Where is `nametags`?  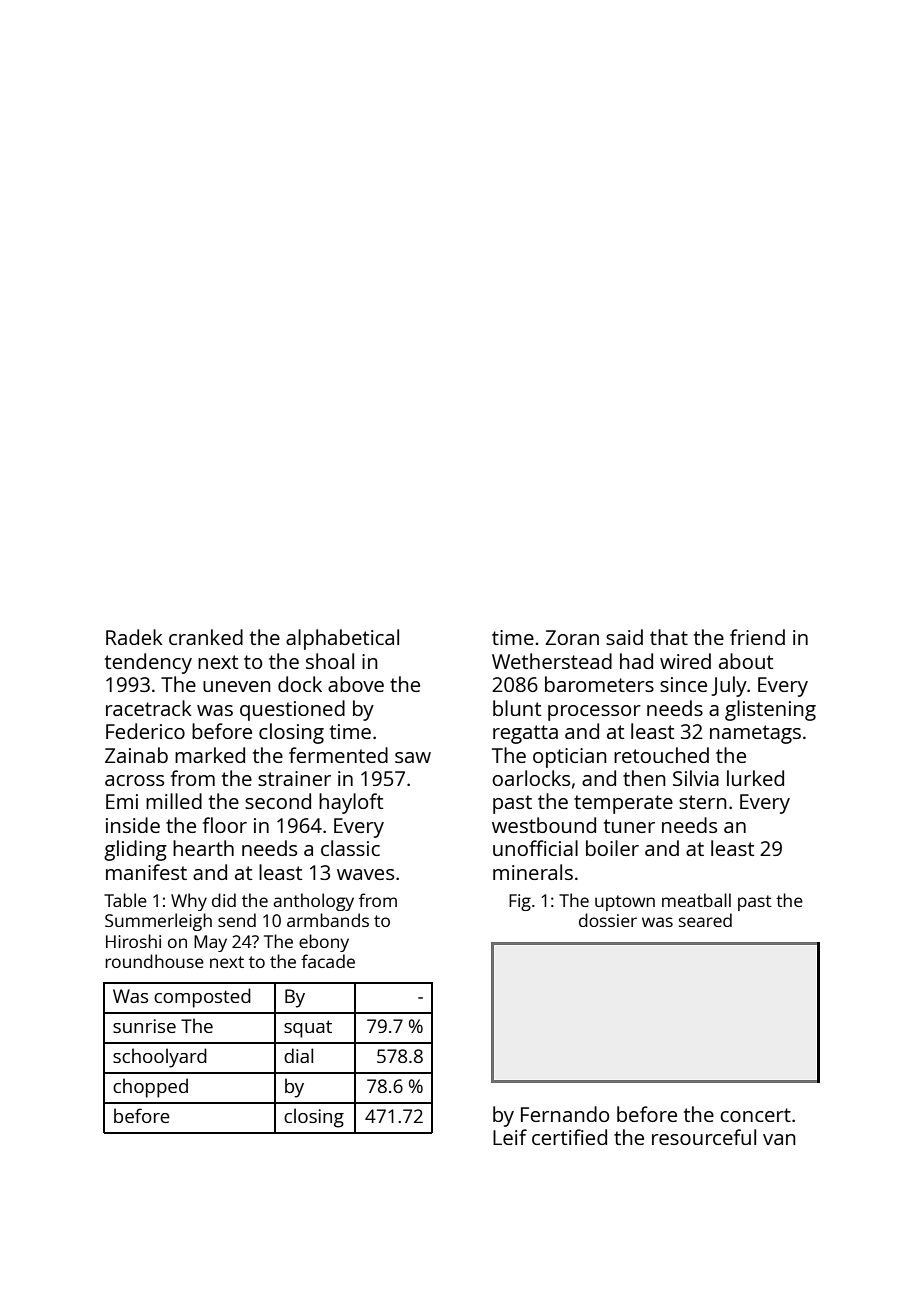 nametags is located at coordinates (755, 734).
